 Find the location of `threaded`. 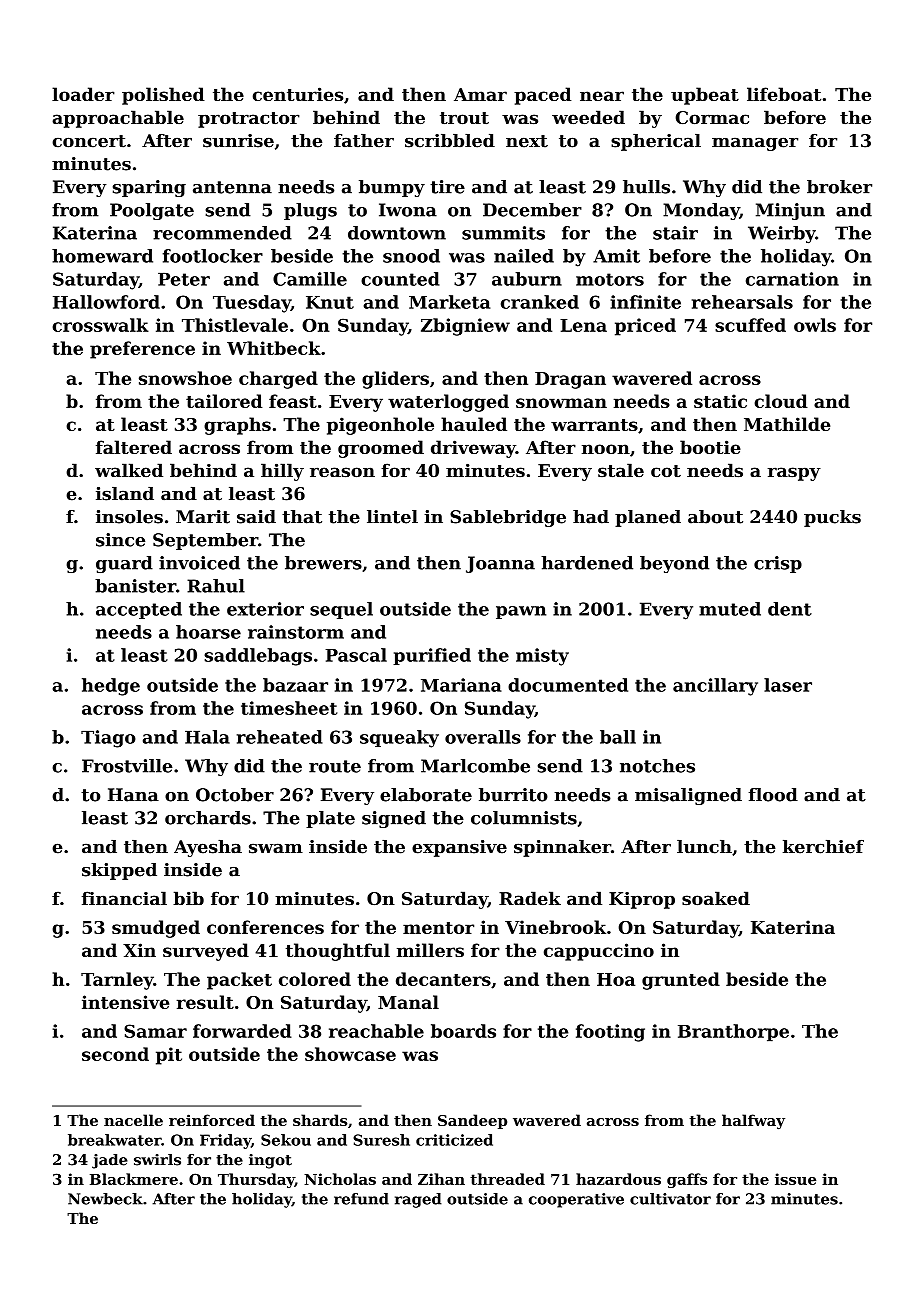

threaded is located at coordinates (507, 1179).
